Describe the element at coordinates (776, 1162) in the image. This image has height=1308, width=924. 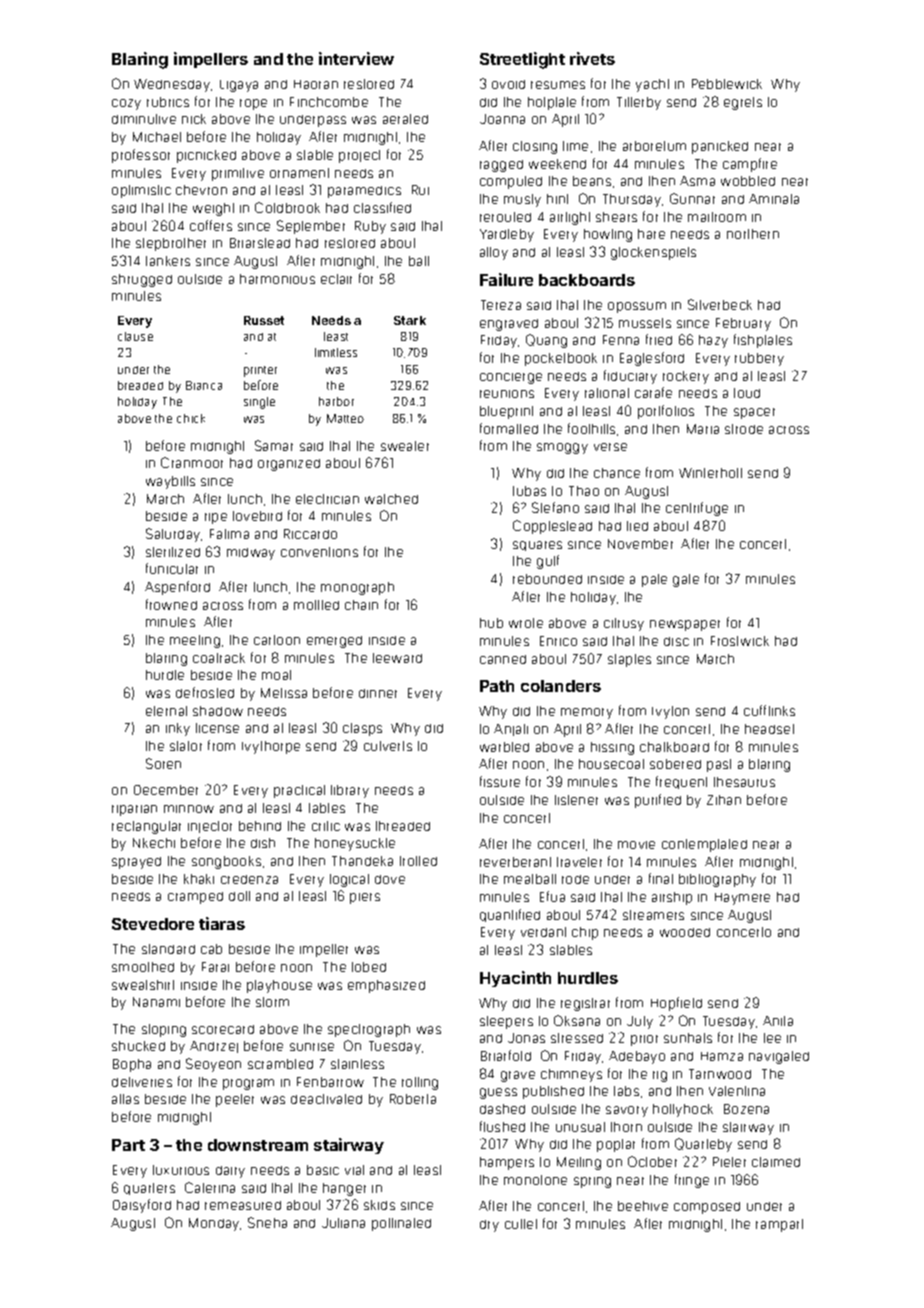
I see `claimed` at that location.
